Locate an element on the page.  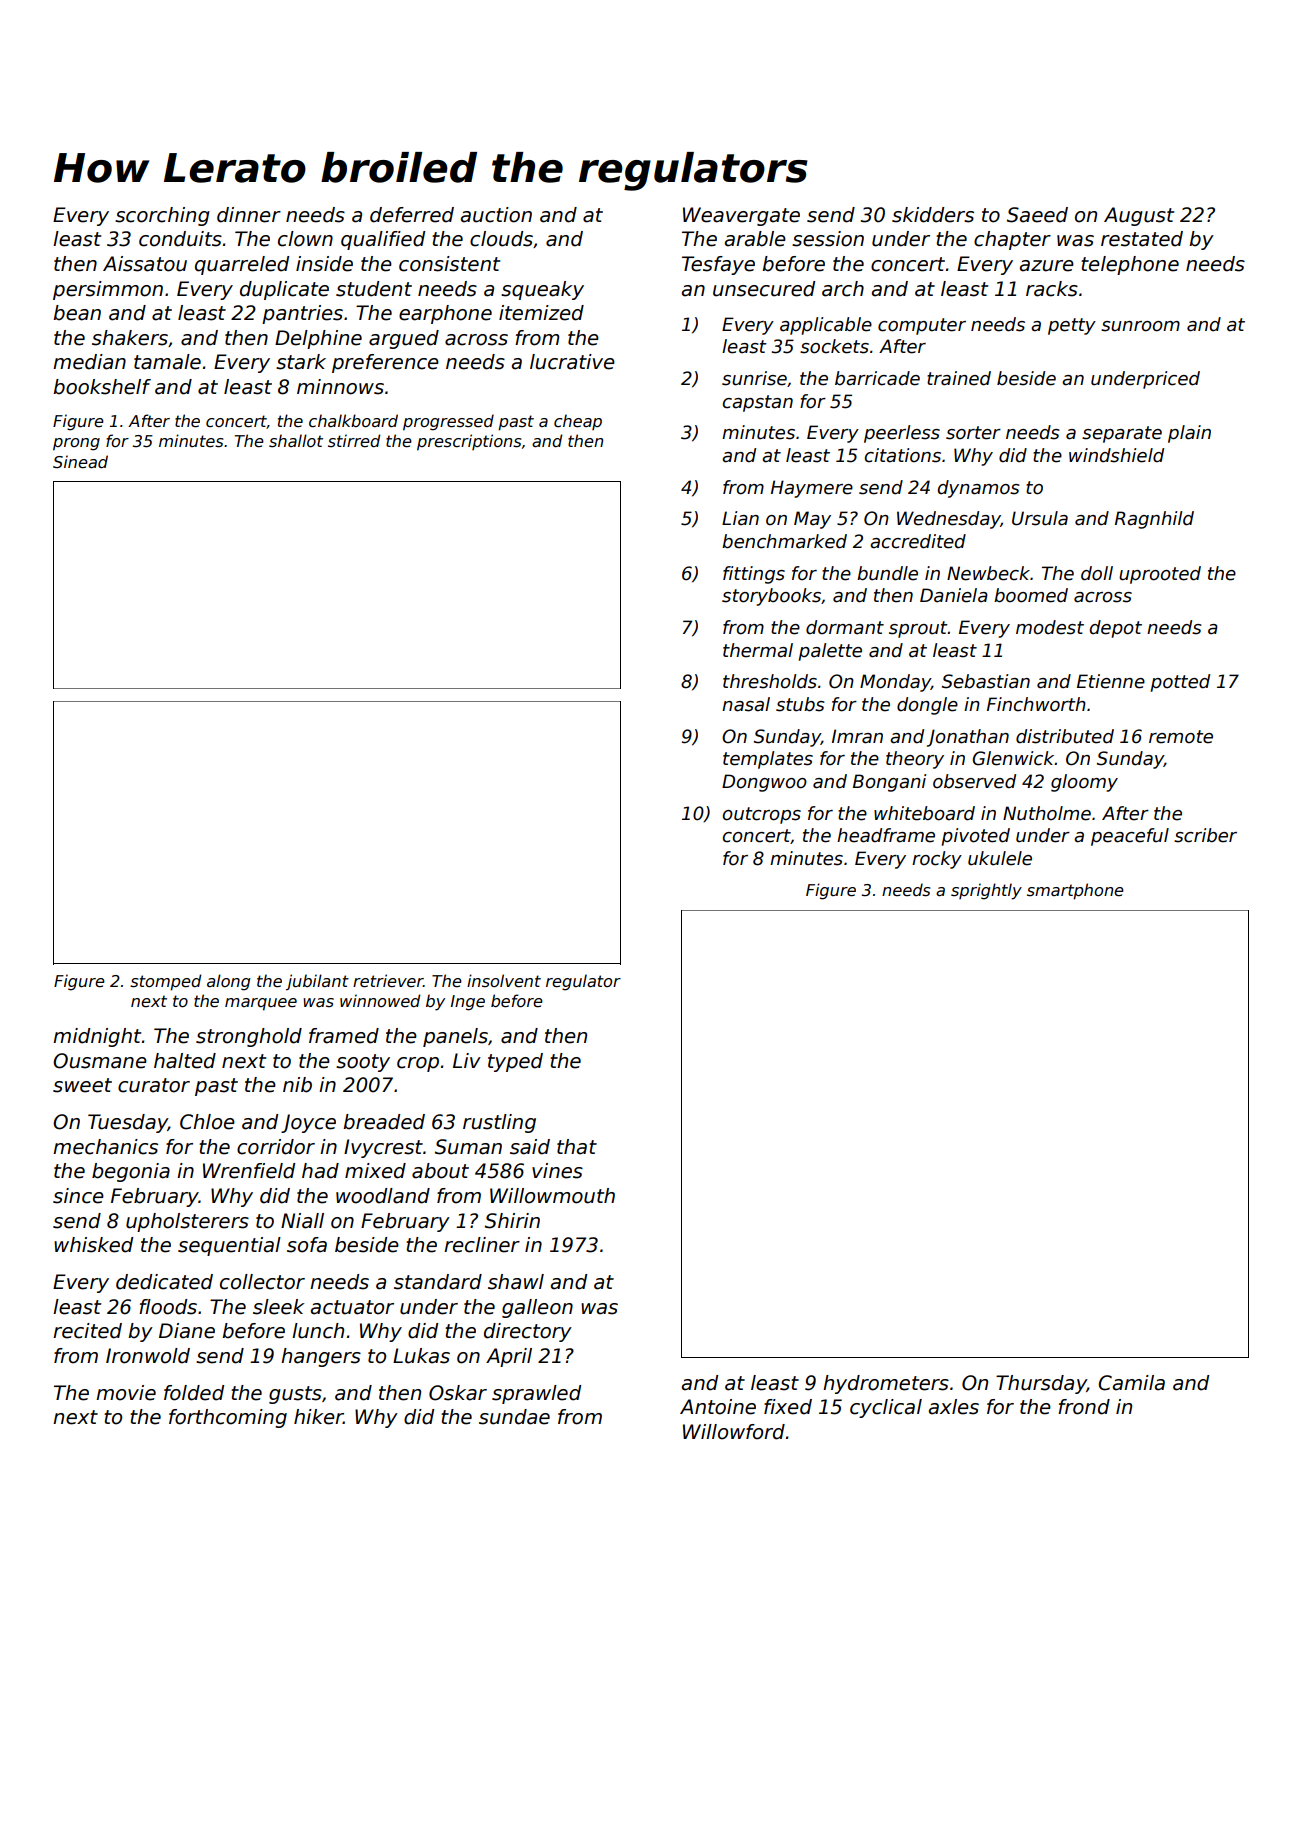
skidders is located at coordinates (933, 215).
